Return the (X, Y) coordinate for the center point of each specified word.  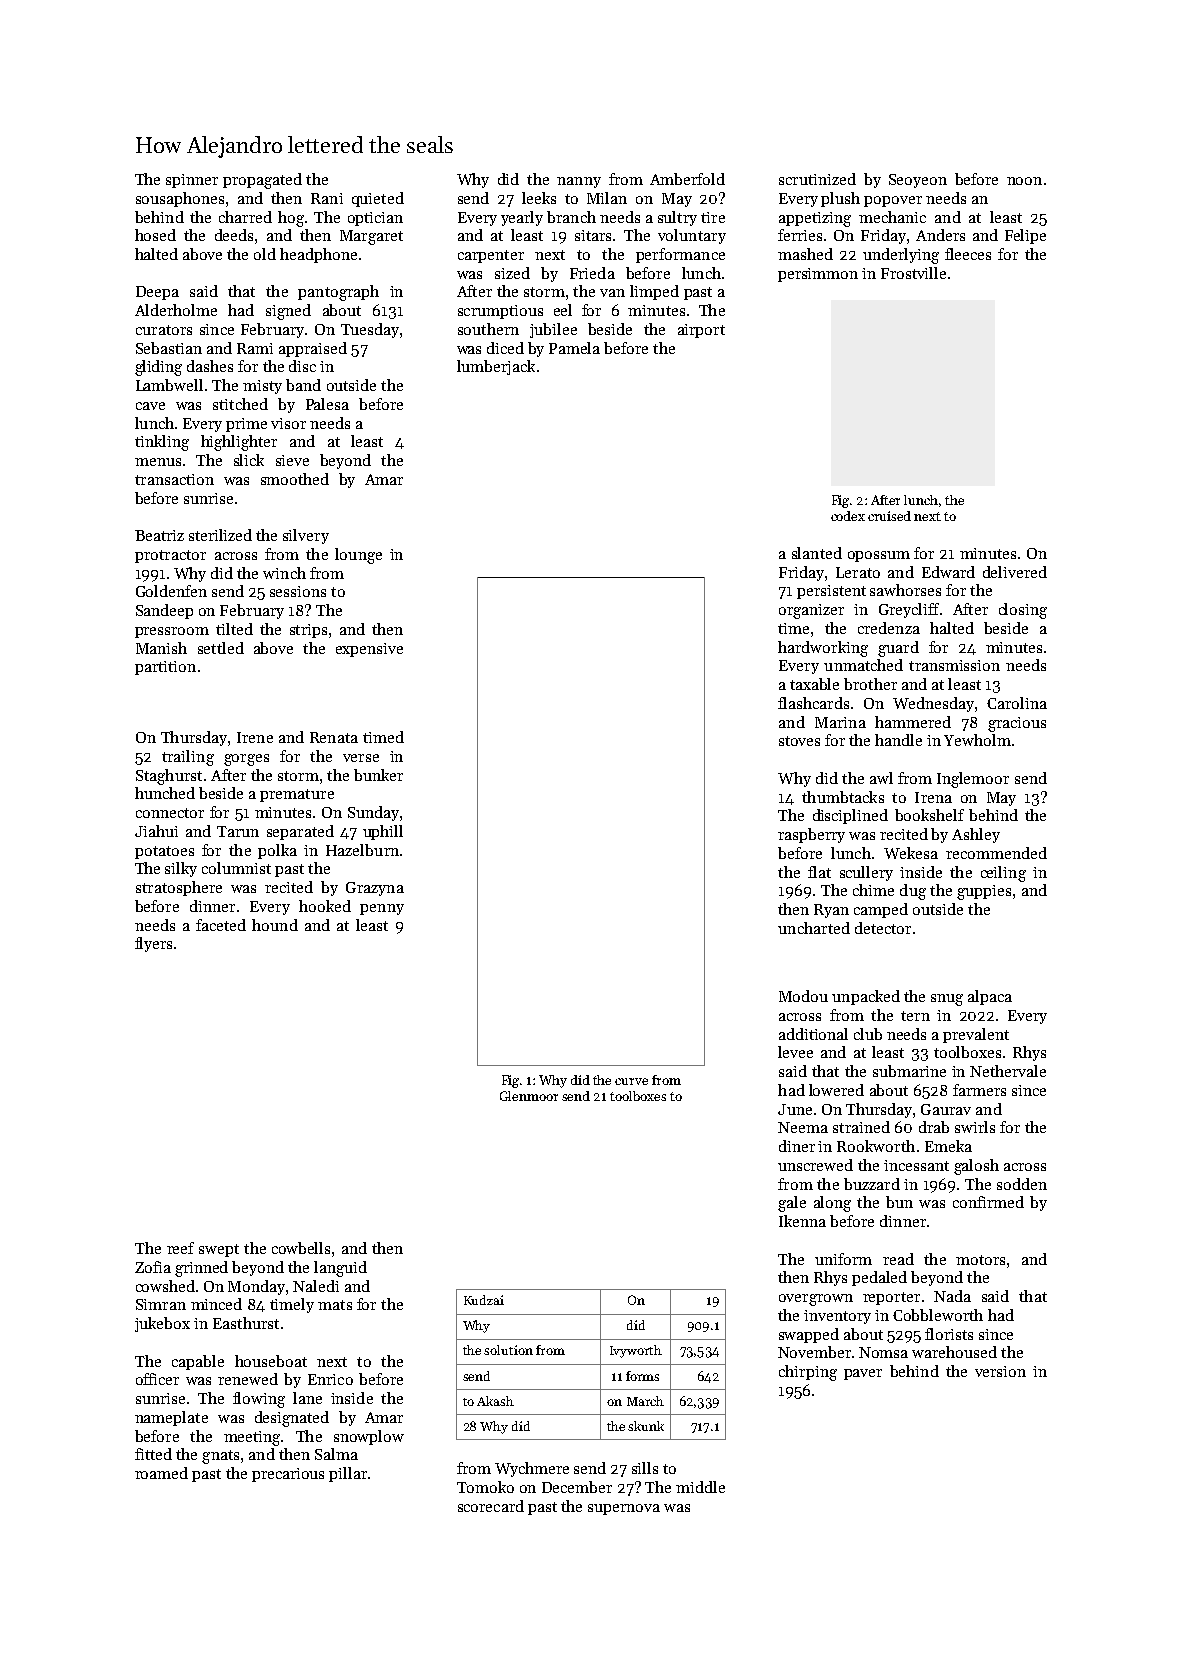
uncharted (814, 928)
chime (873, 890)
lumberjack (496, 367)
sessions (298, 591)
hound (275, 925)
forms (642, 1376)
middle (700, 1487)
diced (505, 348)
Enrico (330, 1379)
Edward (948, 572)
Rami (255, 348)
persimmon (818, 275)
